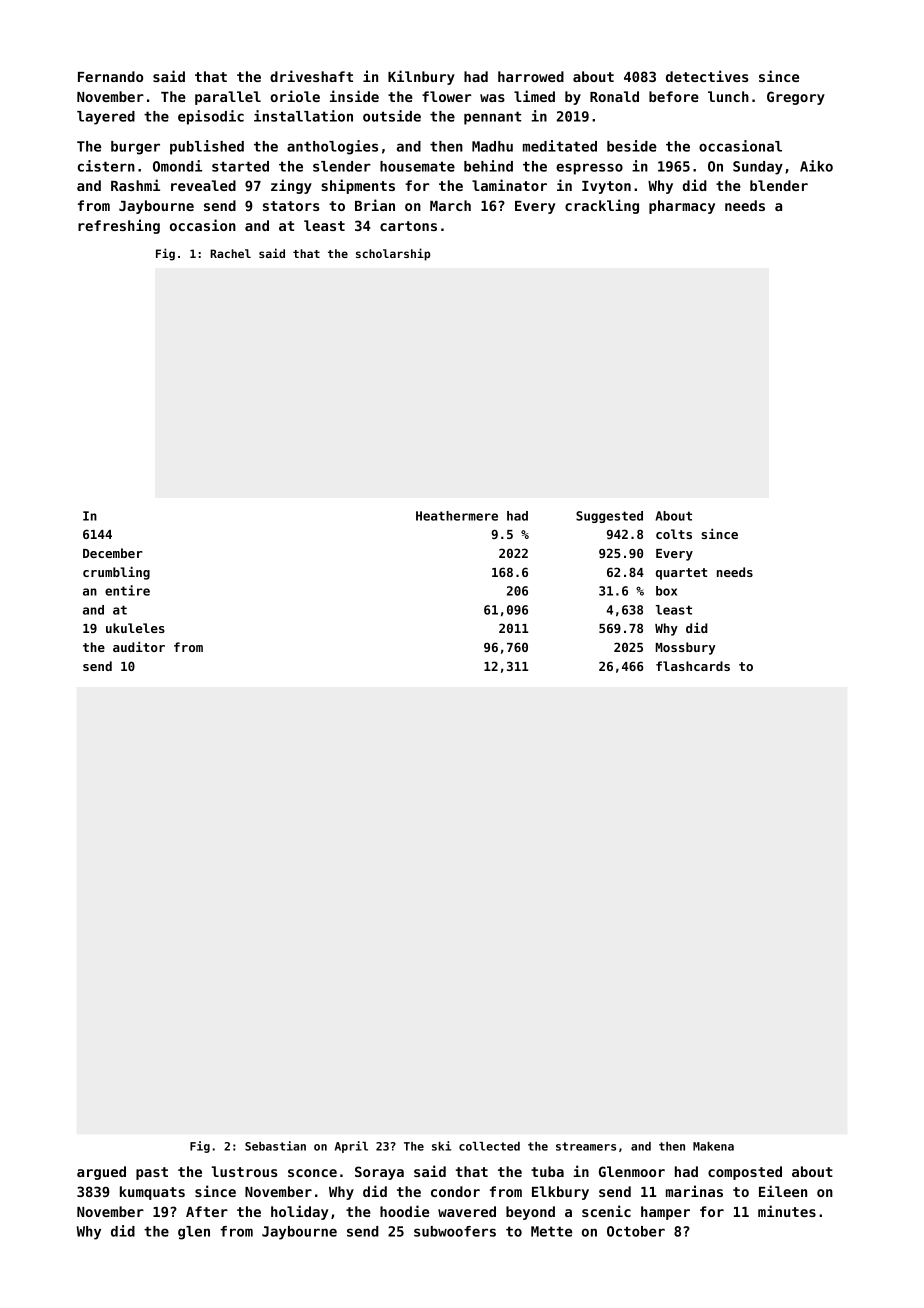  I want to click on ukuleles, so click(135, 628).
